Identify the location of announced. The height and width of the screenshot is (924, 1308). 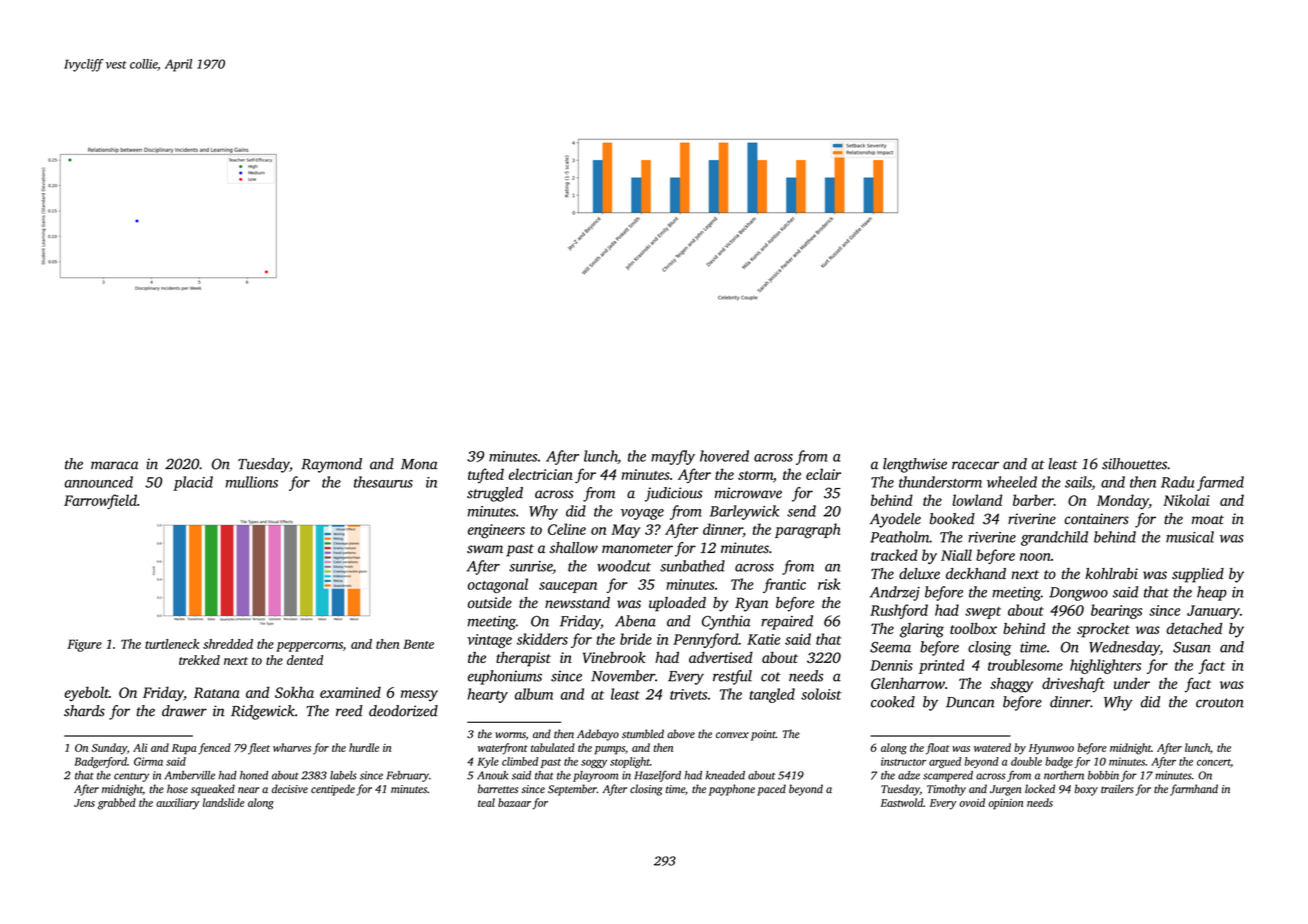
(98, 482).
